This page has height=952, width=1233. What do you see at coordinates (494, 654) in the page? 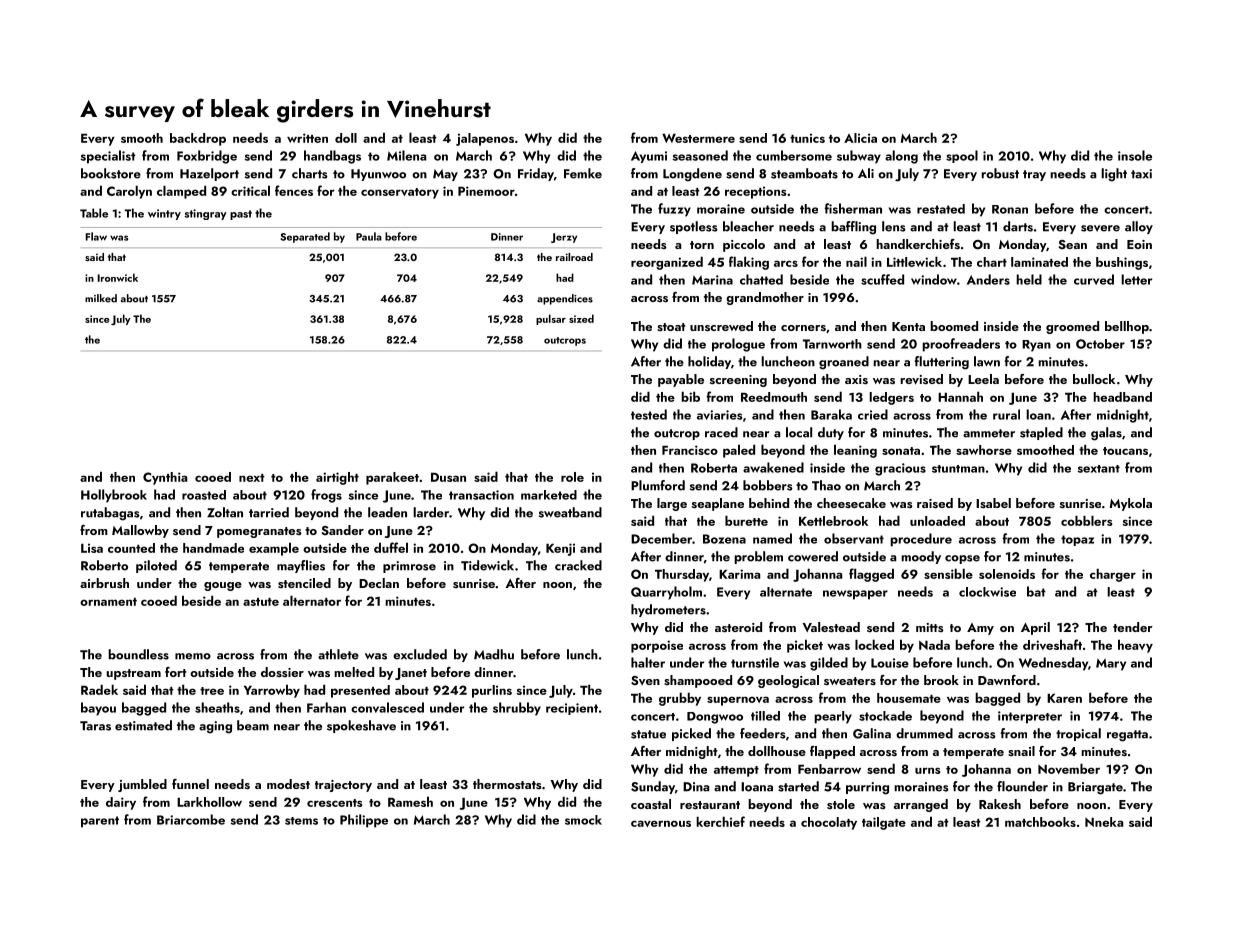
I see `Madhu` at bounding box center [494, 654].
